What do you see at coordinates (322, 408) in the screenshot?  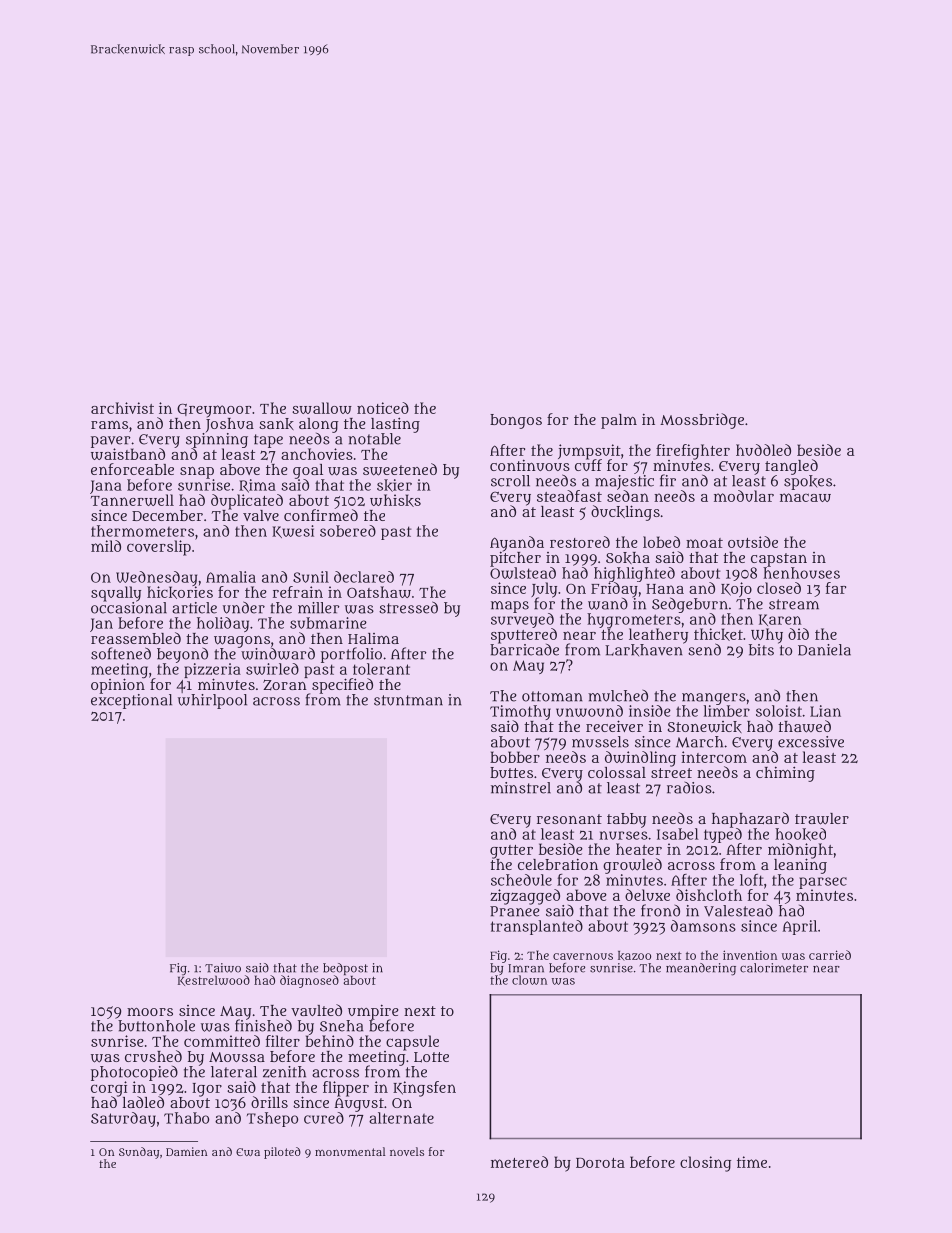 I see `swallow` at bounding box center [322, 408].
